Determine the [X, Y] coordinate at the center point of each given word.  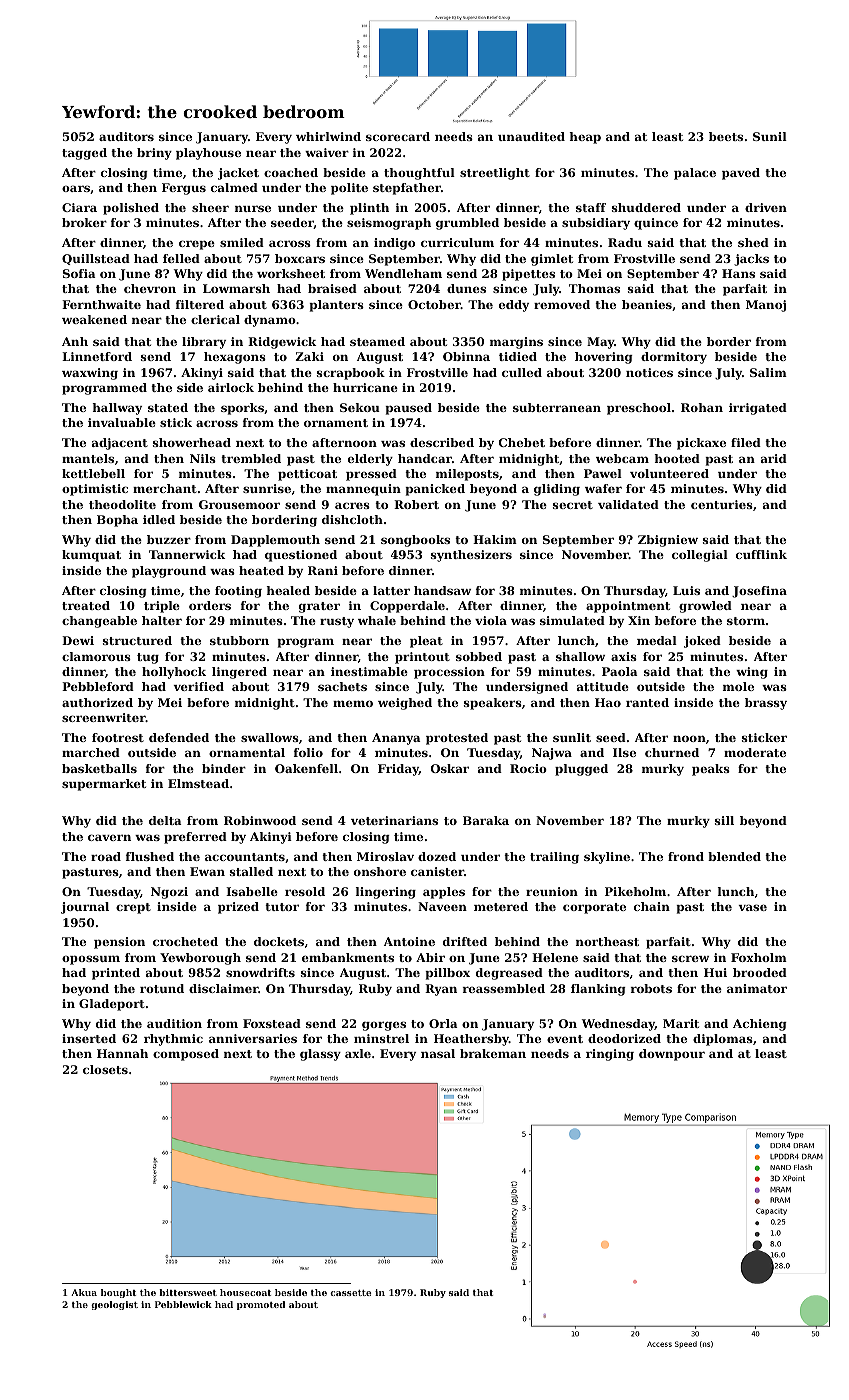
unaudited [531, 136]
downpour [672, 1055]
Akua [84, 1292]
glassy [320, 1055]
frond [686, 856]
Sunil [770, 136]
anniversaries [253, 1038]
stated [168, 407]
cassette [351, 1293]
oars [76, 188]
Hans [738, 273]
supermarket [104, 785]
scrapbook [351, 374]
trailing [554, 858]
